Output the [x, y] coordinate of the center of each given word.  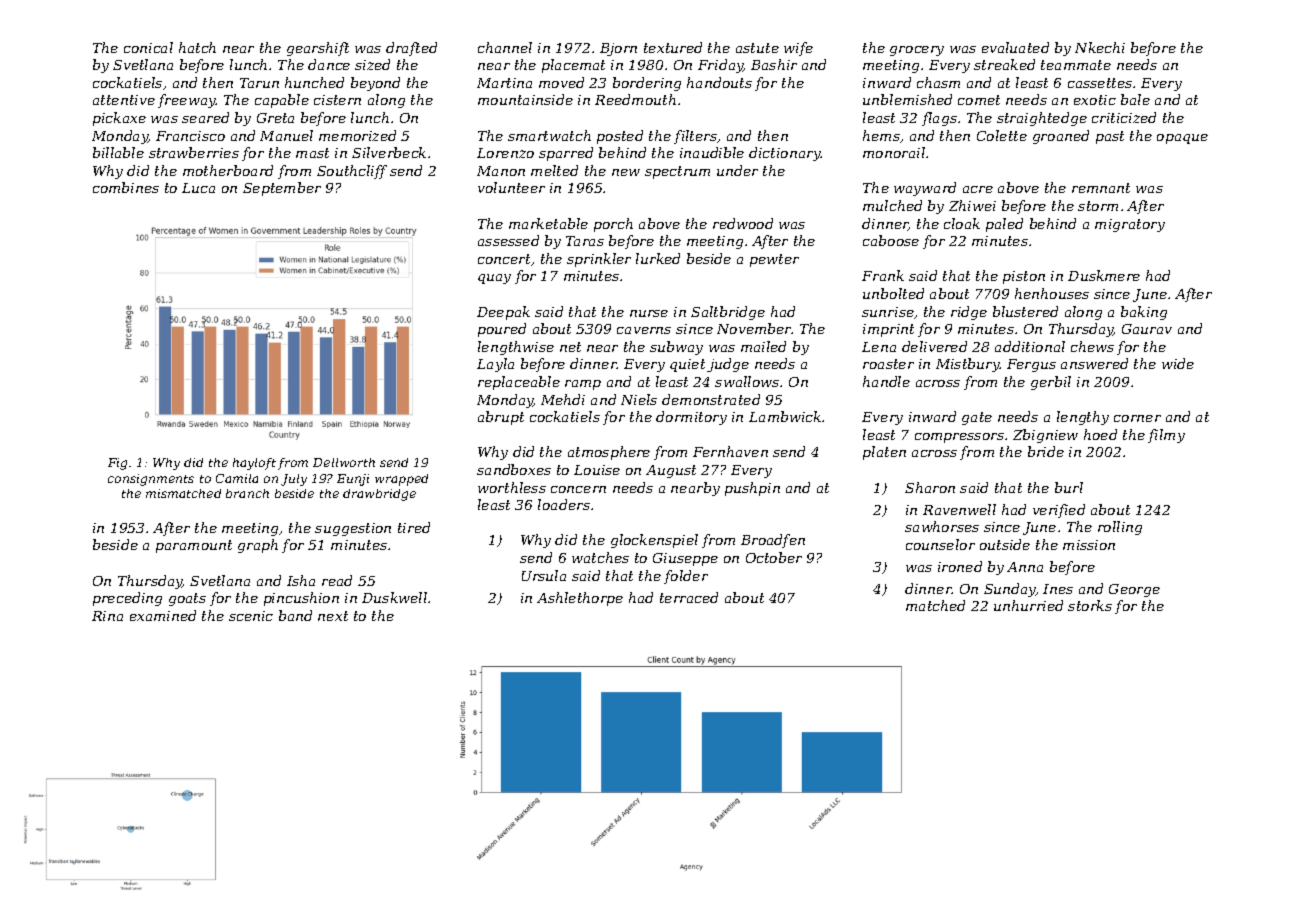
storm [1098, 206]
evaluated [1015, 47]
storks [1090, 605]
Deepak [503, 313]
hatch [197, 47]
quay [494, 279]
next [333, 616]
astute [757, 48]
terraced [689, 597]
